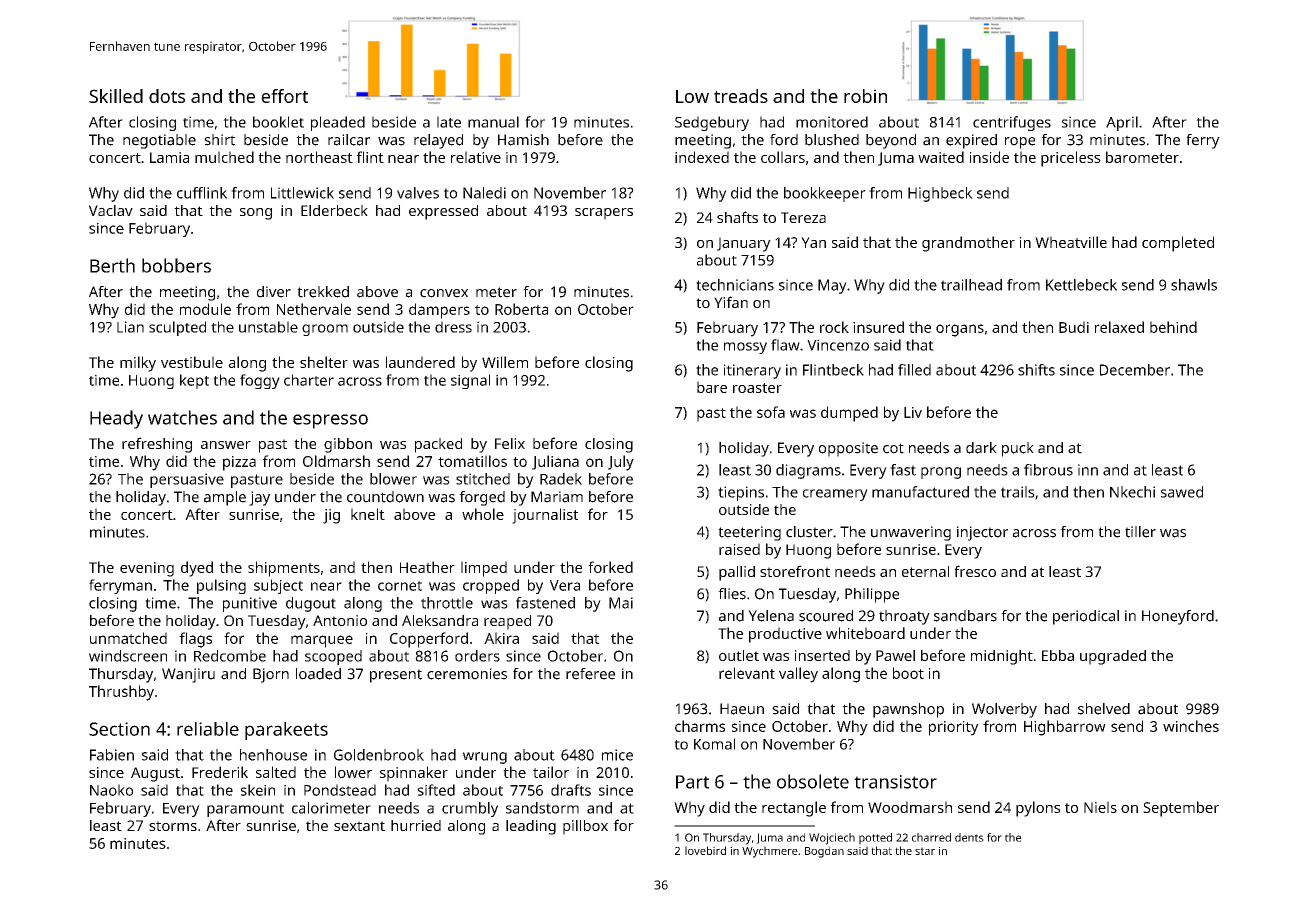 The width and height of the page is (1308, 924). I want to click on parakeets, so click(286, 731).
